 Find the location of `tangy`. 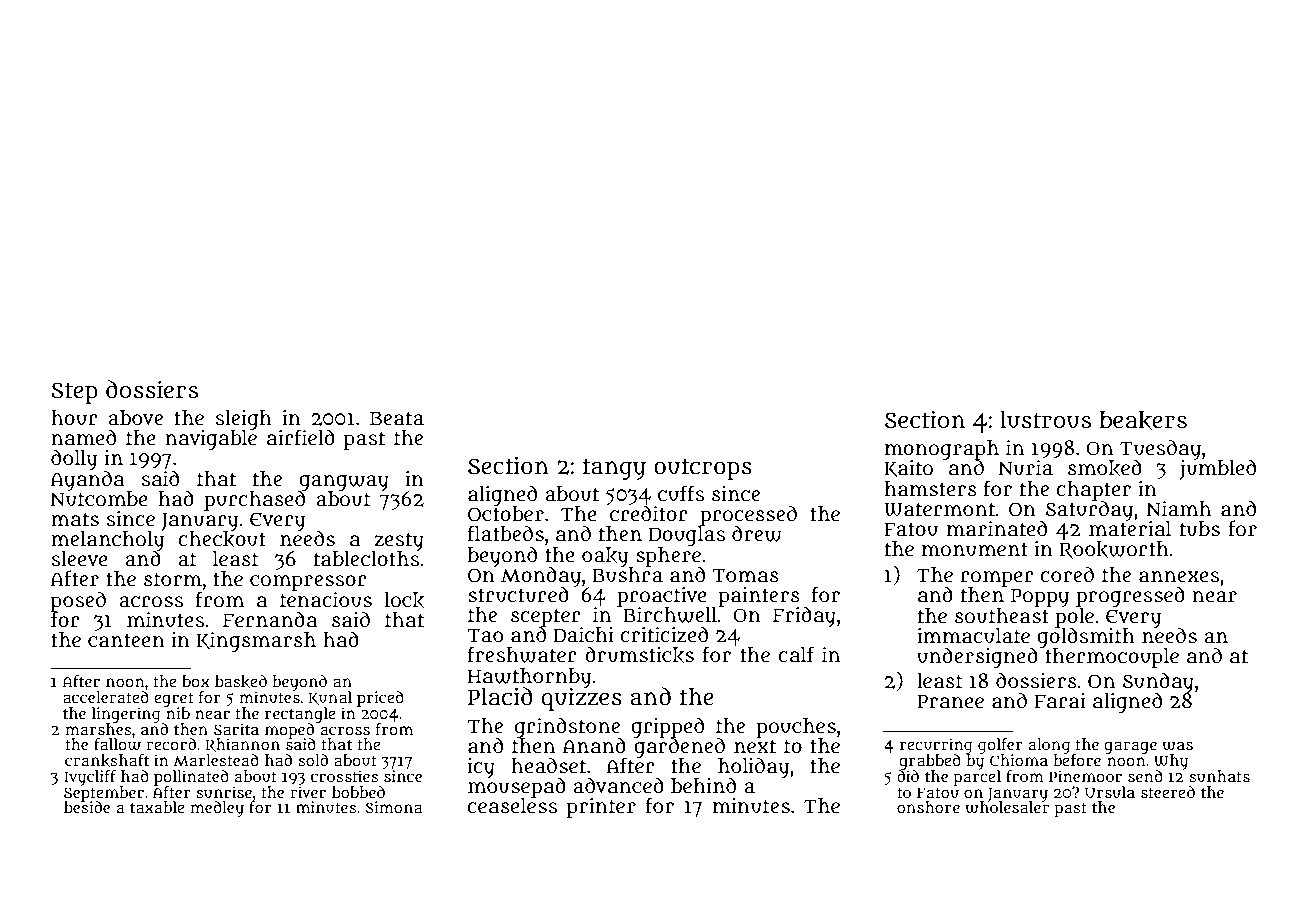

tangy is located at coordinates (614, 469).
